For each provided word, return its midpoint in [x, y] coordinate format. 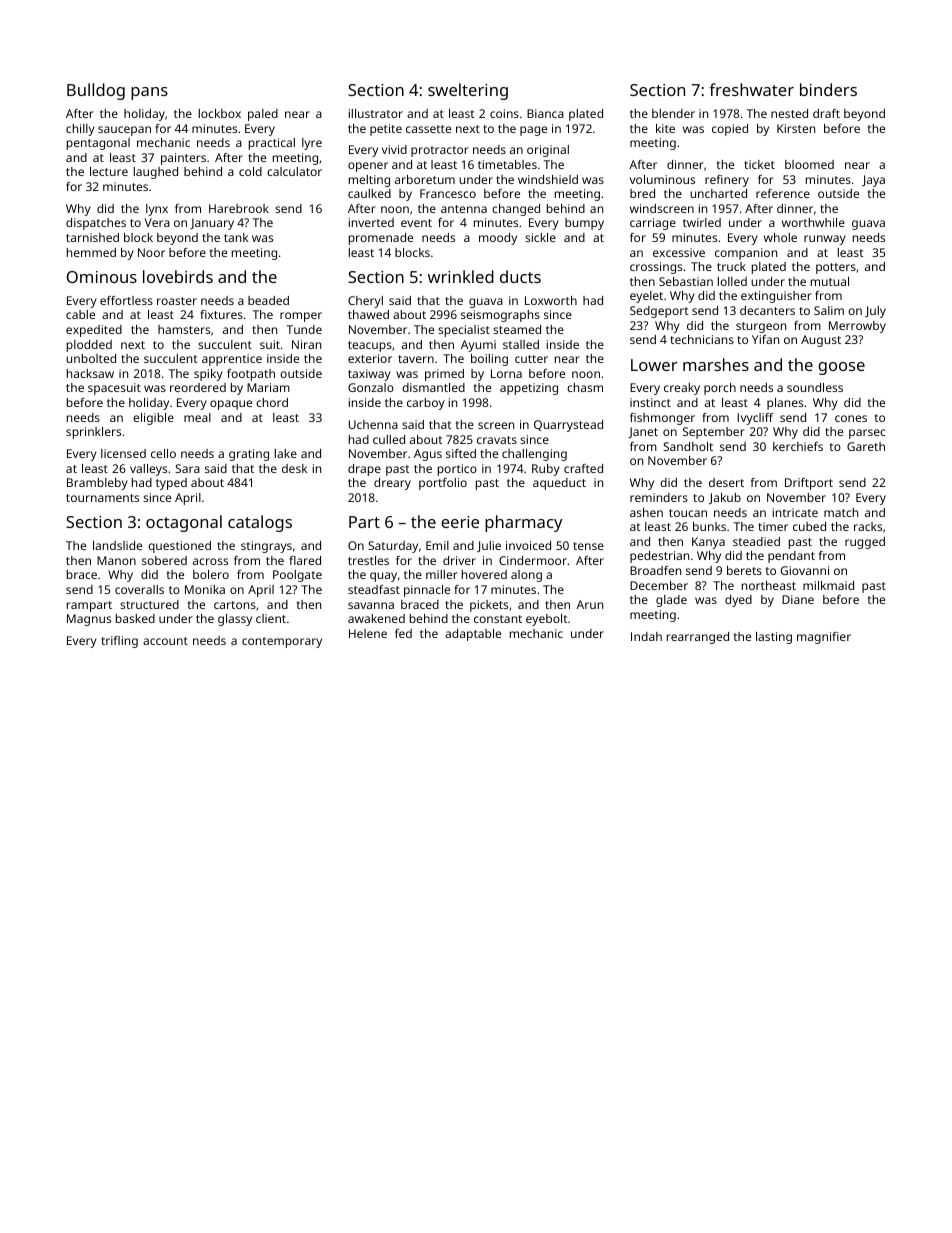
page [533, 131]
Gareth [866, 446]
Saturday [393, 547]
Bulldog [96, 91]
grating [249, 455]
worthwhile [813, 222]
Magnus [89, 620]
